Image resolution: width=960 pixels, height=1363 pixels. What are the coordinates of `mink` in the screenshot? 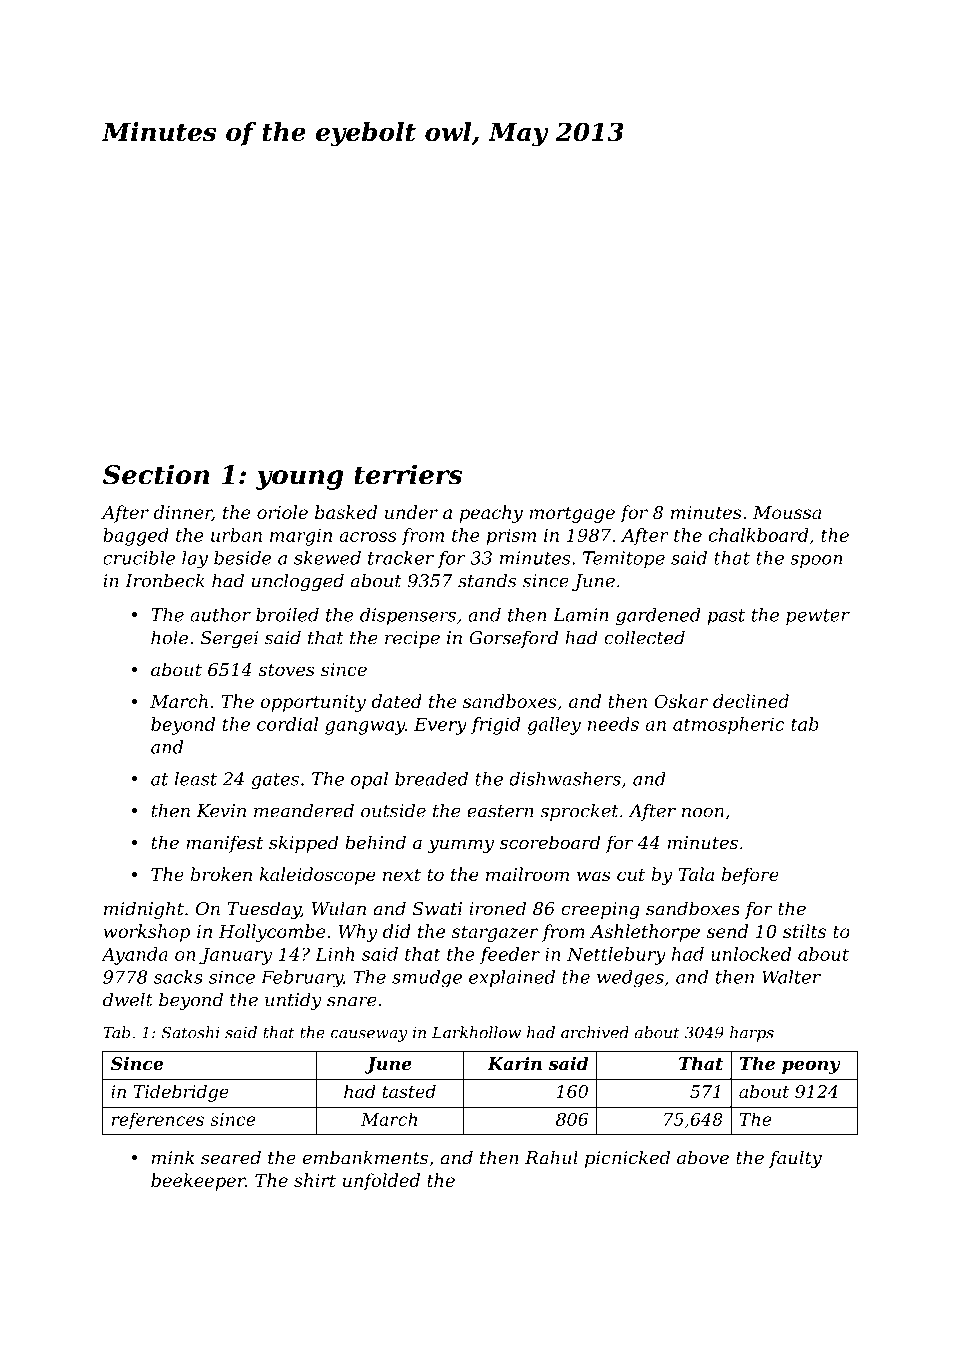 It's located at (173, 1157).
